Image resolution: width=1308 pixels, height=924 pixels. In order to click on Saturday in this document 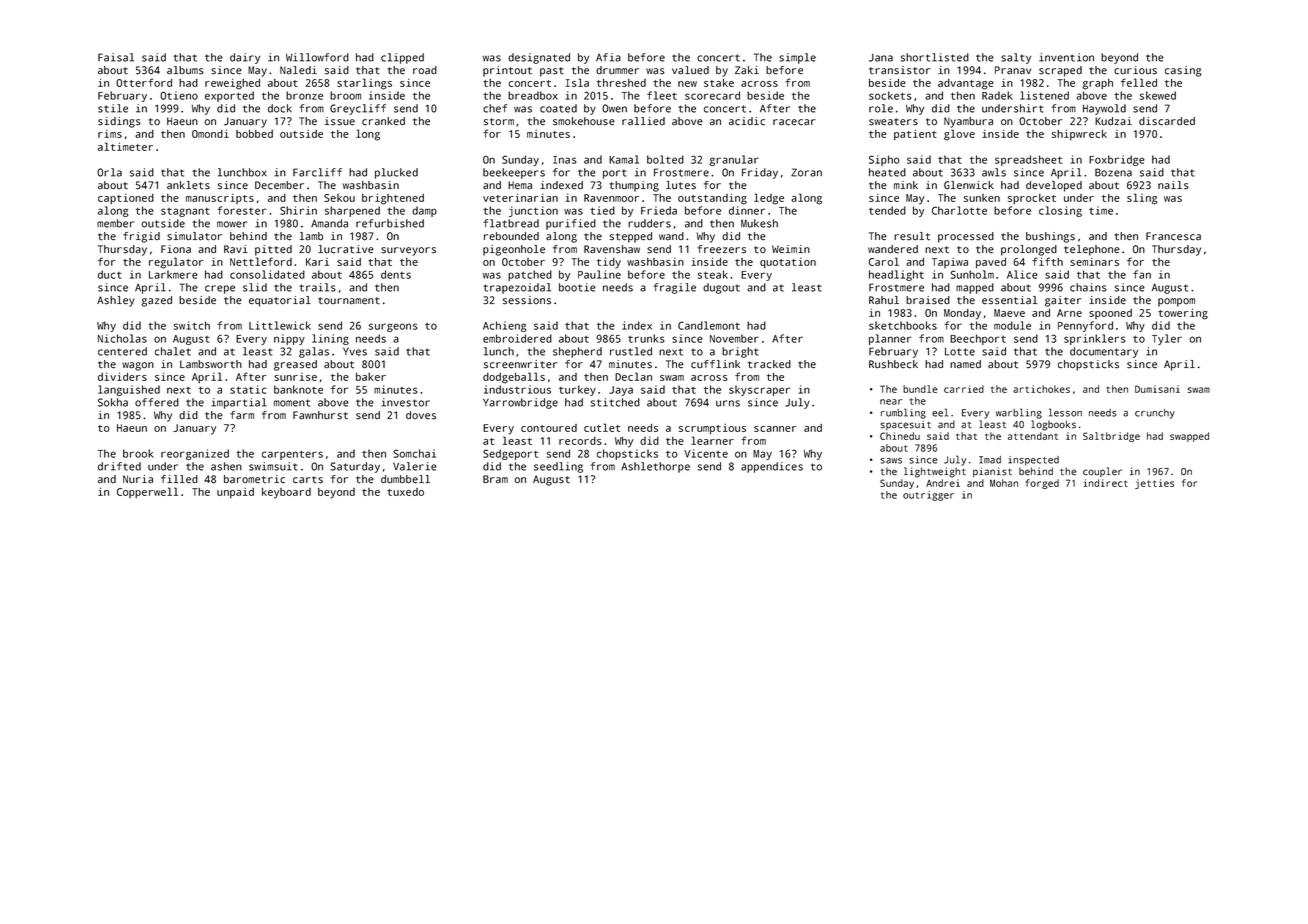, I will do `click(355, 467)`.
